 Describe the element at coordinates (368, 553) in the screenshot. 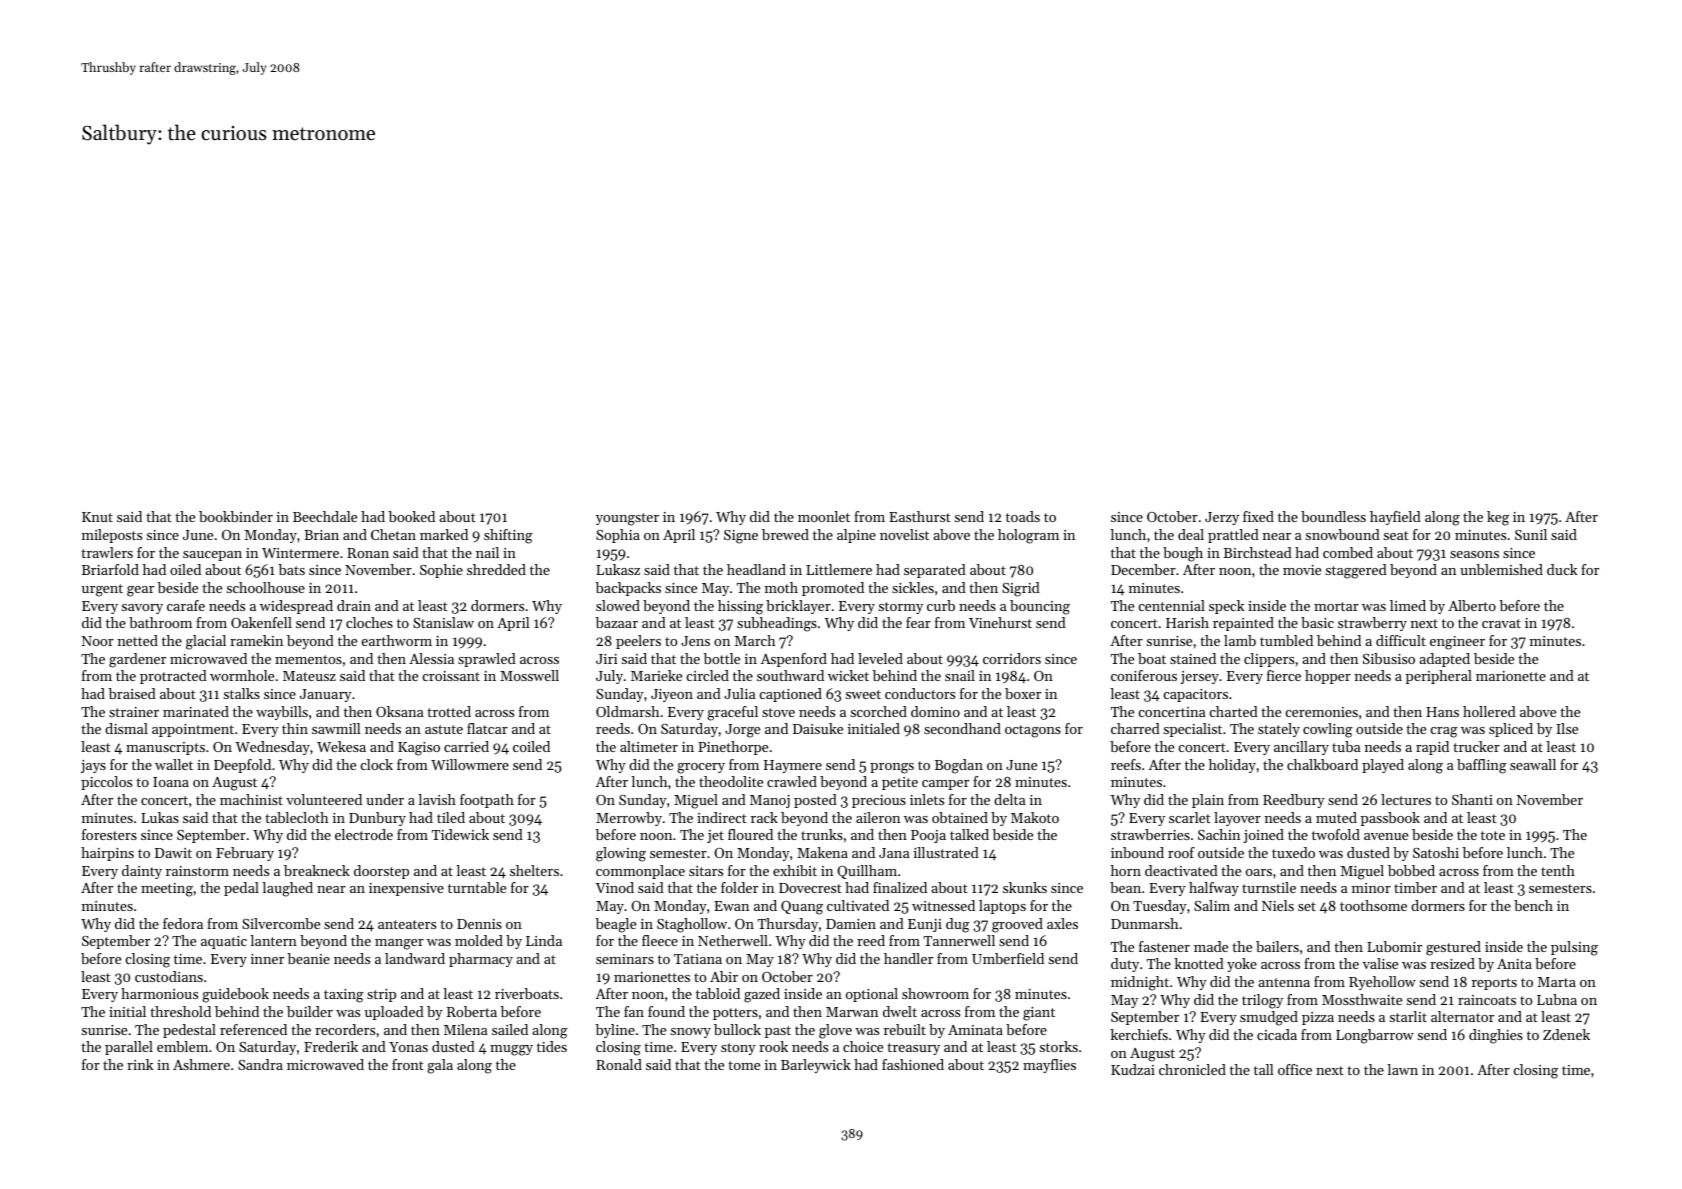

I see `Ronan` at that location.
